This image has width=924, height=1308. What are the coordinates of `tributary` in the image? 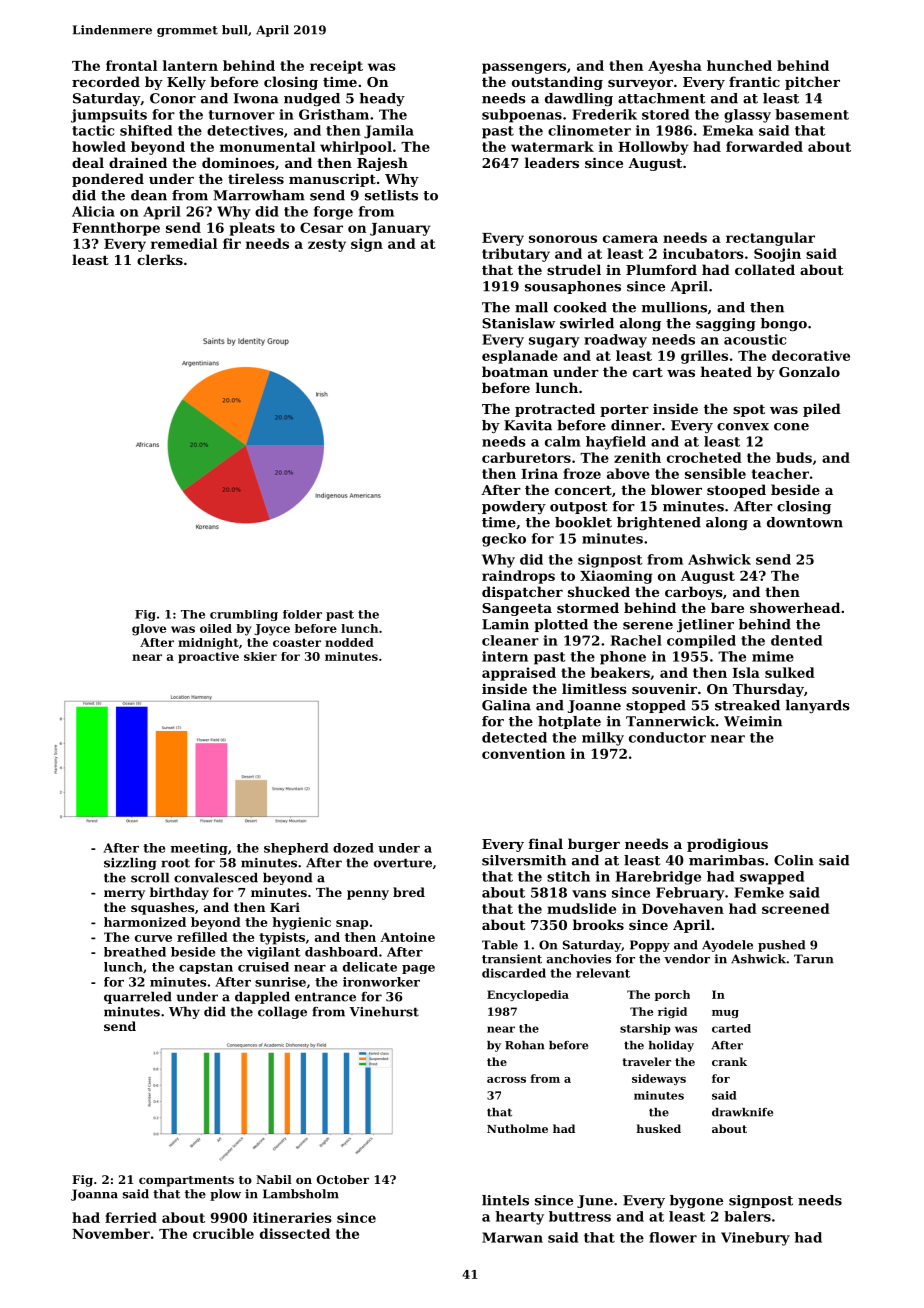 It's located at (516, 255).
